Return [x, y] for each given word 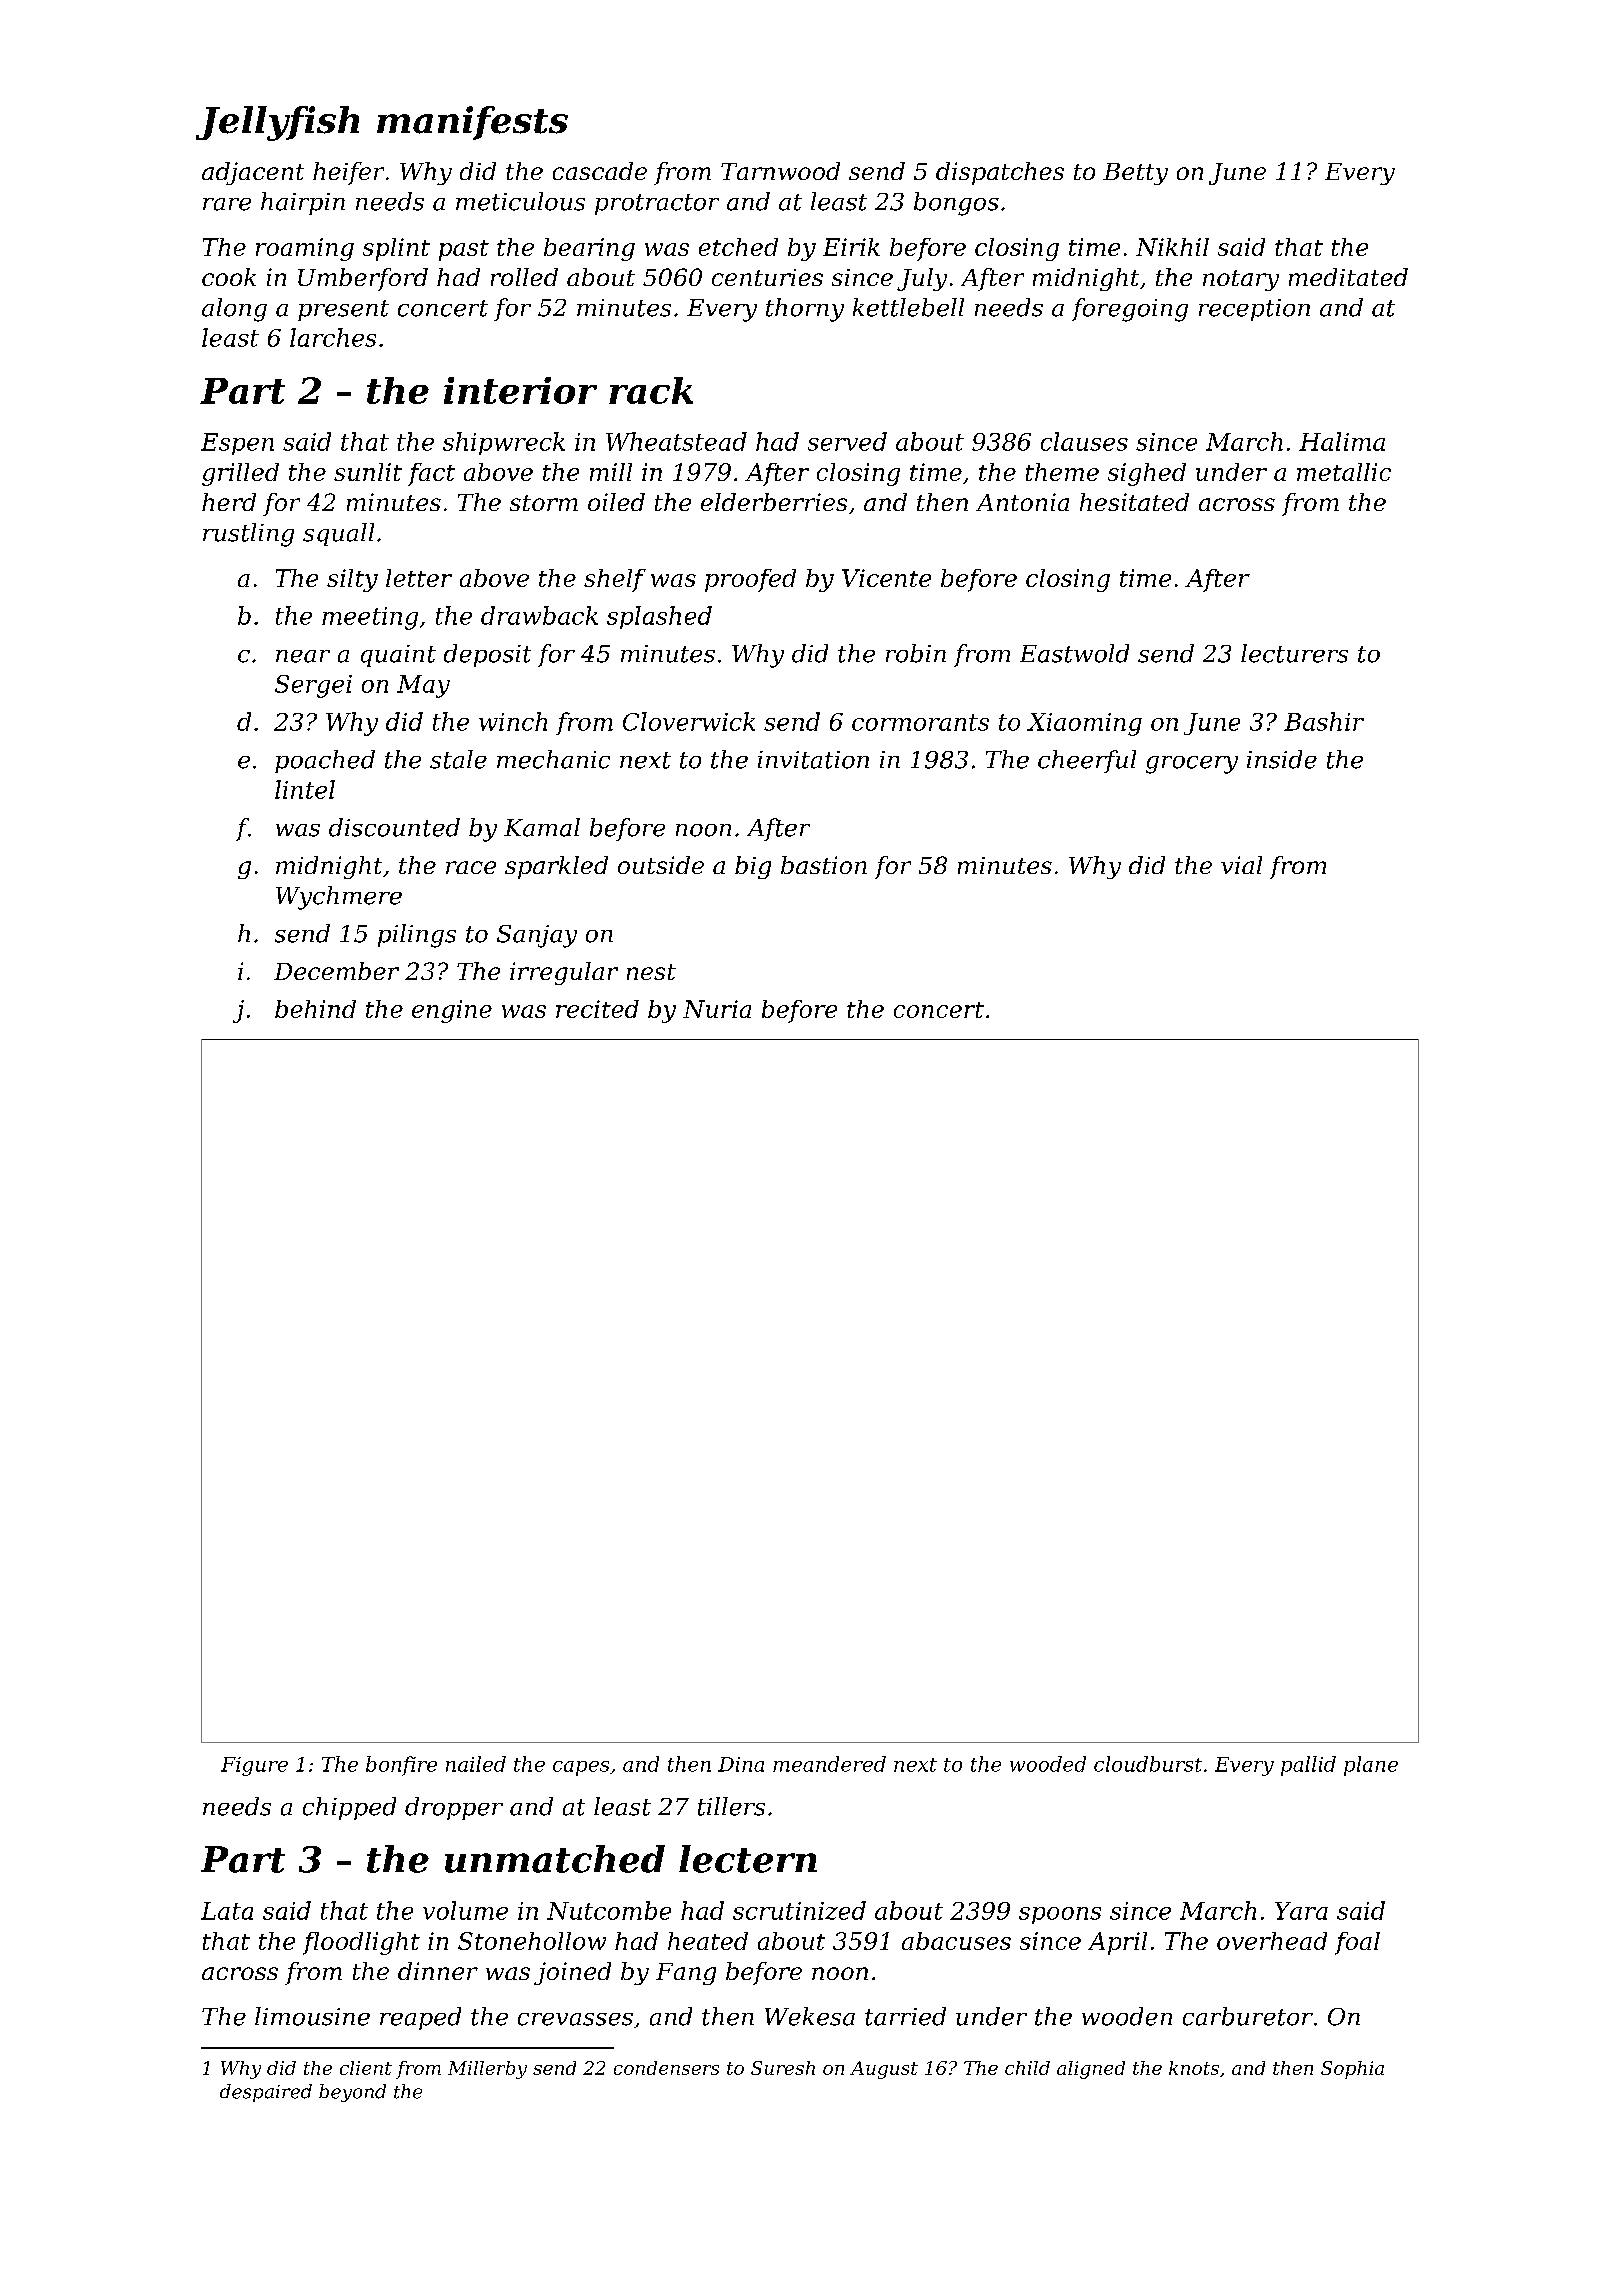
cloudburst [1148, 1764]
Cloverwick [689, 721]
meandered [829, 1764]
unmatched [555, 1859]
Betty [1135, 174]
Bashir [1324, 721]
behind [315, 1009]
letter [419, 578]
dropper [454, 1808]
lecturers [1294, 653]
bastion [824, 865]
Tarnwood [780, 171]
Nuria [717, 1009]
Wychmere [339, 898]
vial [1241, 865]
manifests [472, 123]
